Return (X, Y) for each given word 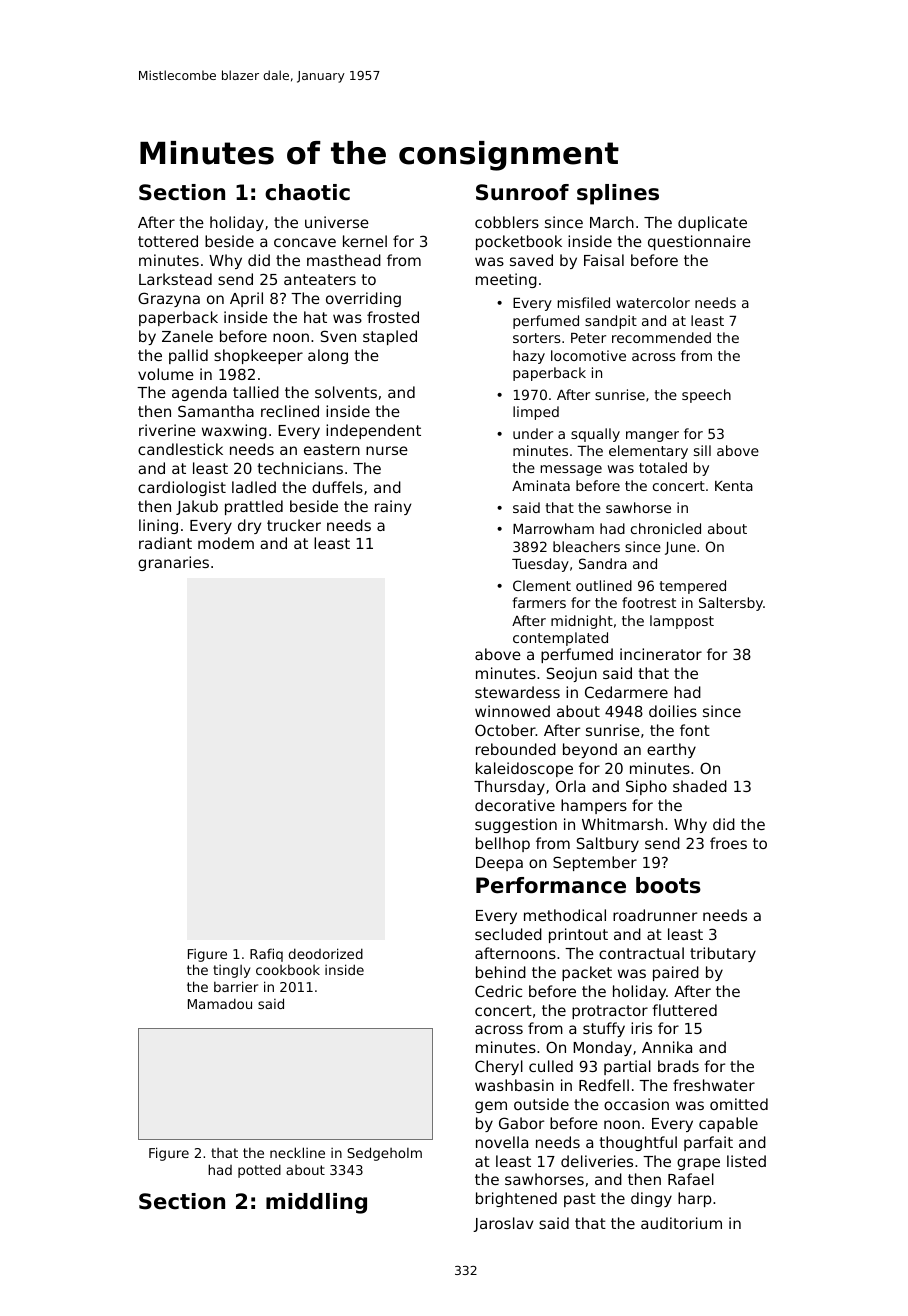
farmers (539, 602)
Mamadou (220, 1003)
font (695, 730)
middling (316, 1203)
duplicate (712, 223)
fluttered (684, 1010)
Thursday (509, 787)
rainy (393, 507)
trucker (294, 525)
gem (491, 1107)
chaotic (307, 192)
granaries (173, 563)
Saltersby (731, 604)
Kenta (734, 486)
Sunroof (522, 192)
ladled (254, 487)
